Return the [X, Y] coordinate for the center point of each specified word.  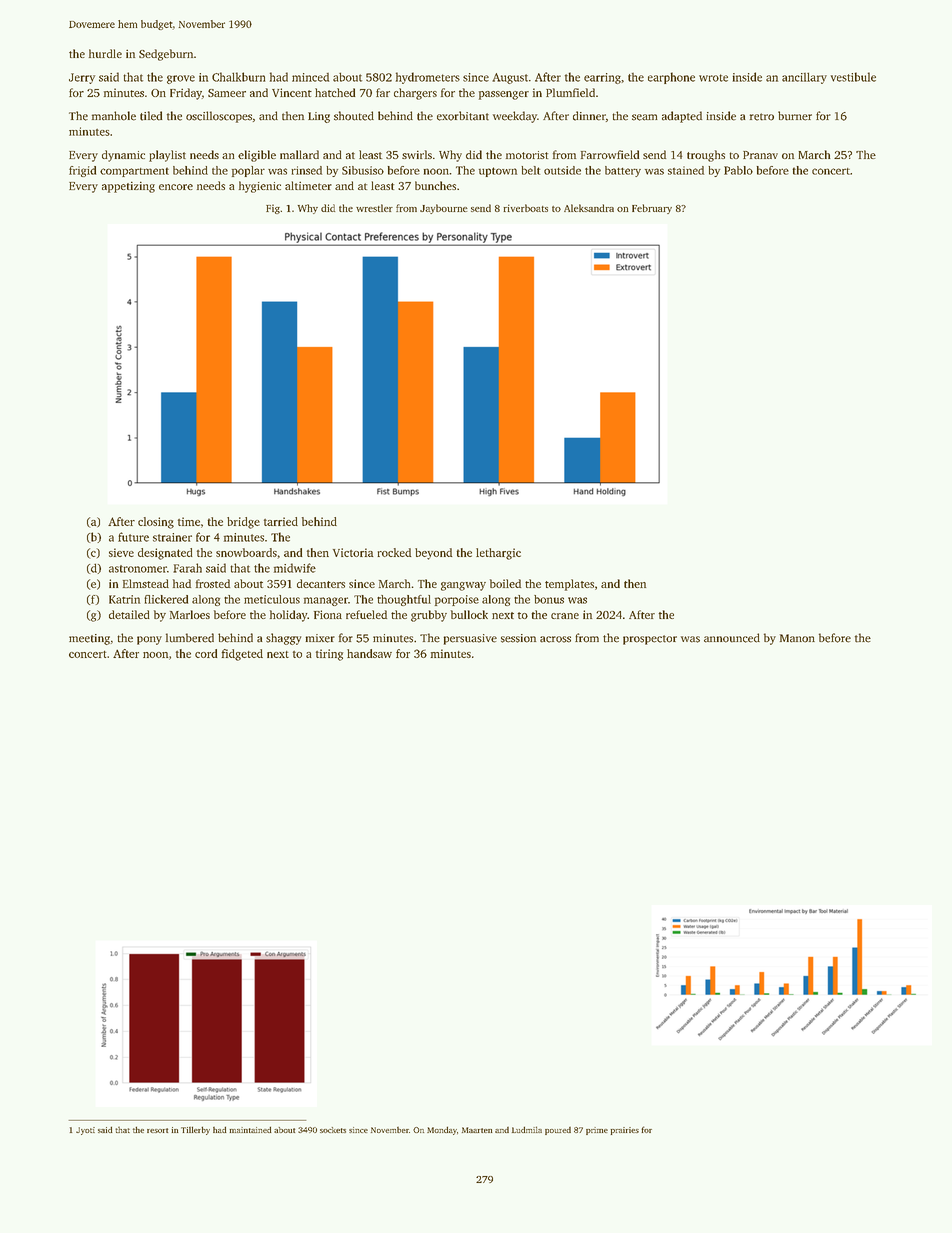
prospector [650, 640]
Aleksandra [589, 208]
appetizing [128, 187]
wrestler [374, 208]
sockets [333, 1130]
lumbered [190, 638]
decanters [321, 583]
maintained [250, 1129]
